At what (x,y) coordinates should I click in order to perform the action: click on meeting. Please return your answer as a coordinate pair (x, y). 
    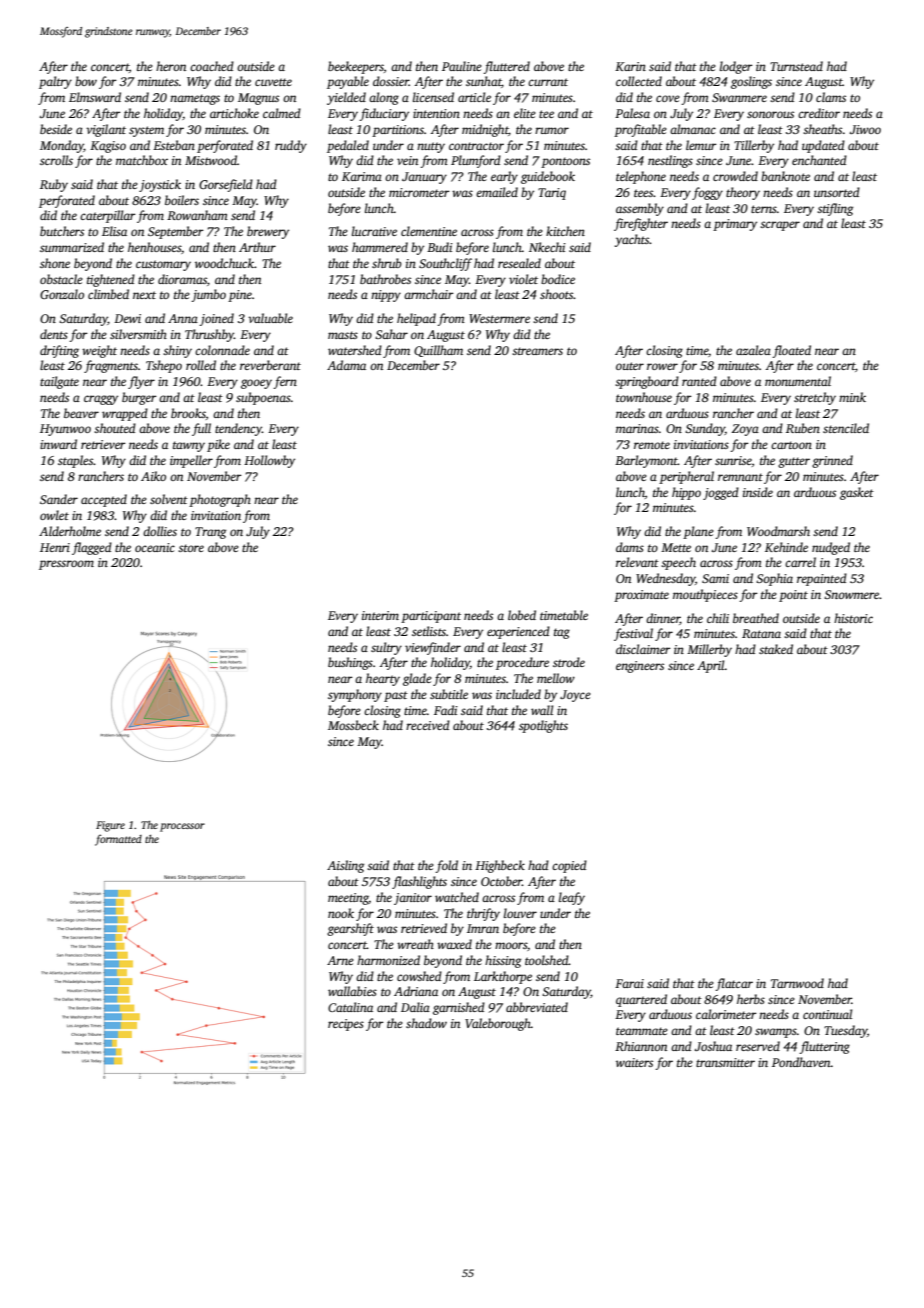
    Looking at the image, I should click on (348, 899).
